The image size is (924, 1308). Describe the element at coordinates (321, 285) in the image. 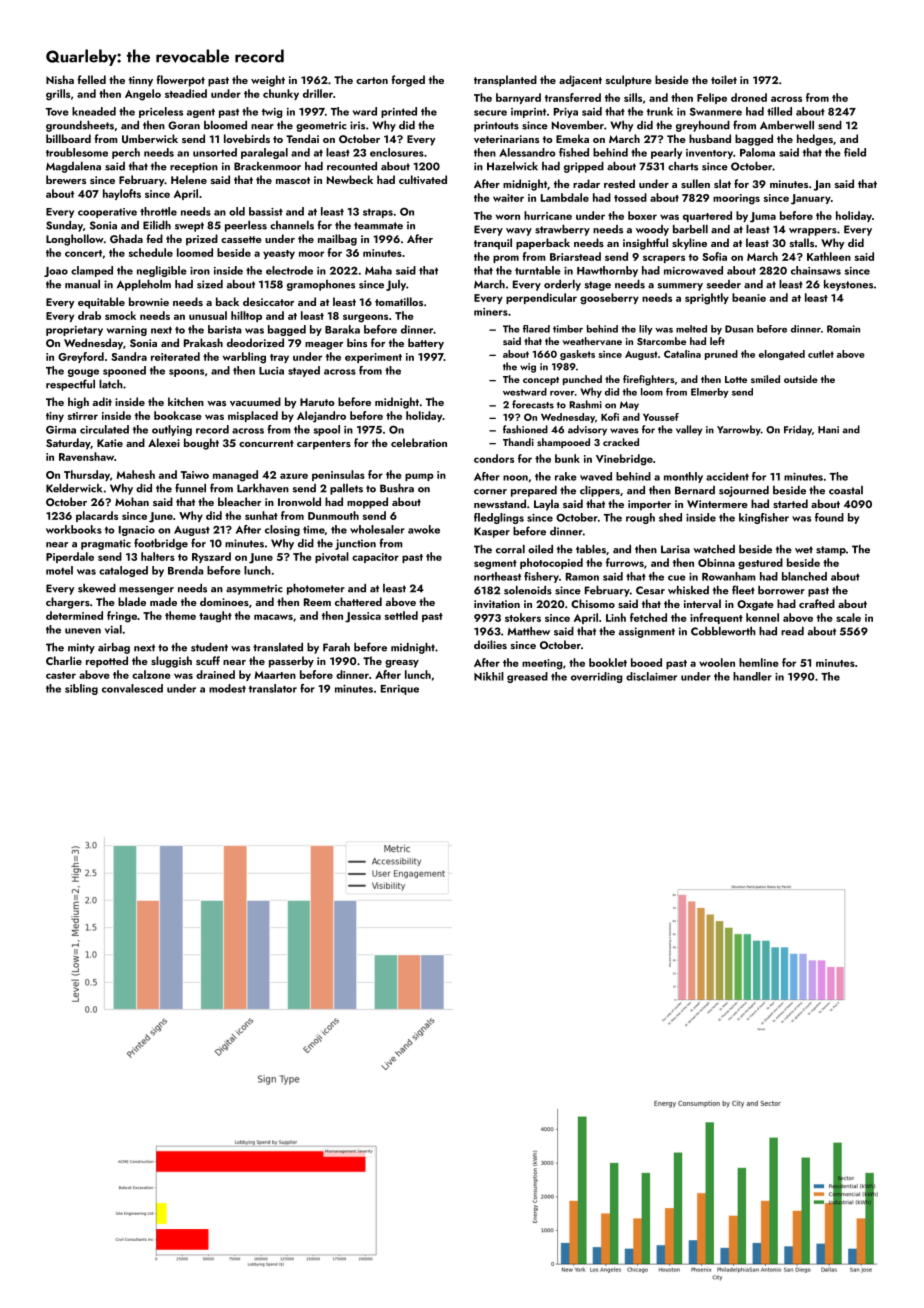

I see `gramophones` at that location.
